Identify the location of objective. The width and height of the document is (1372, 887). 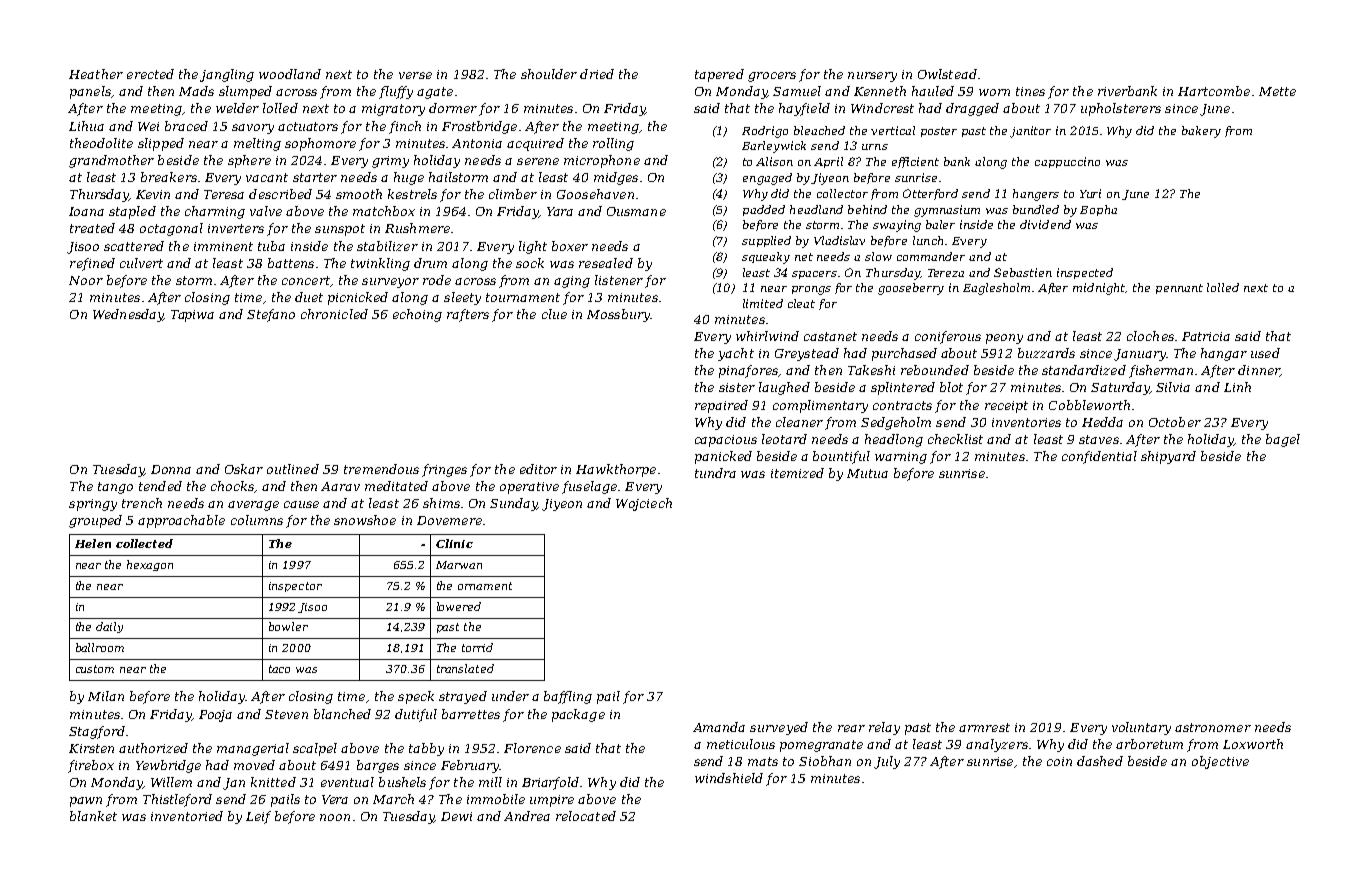
(1220, 762).
